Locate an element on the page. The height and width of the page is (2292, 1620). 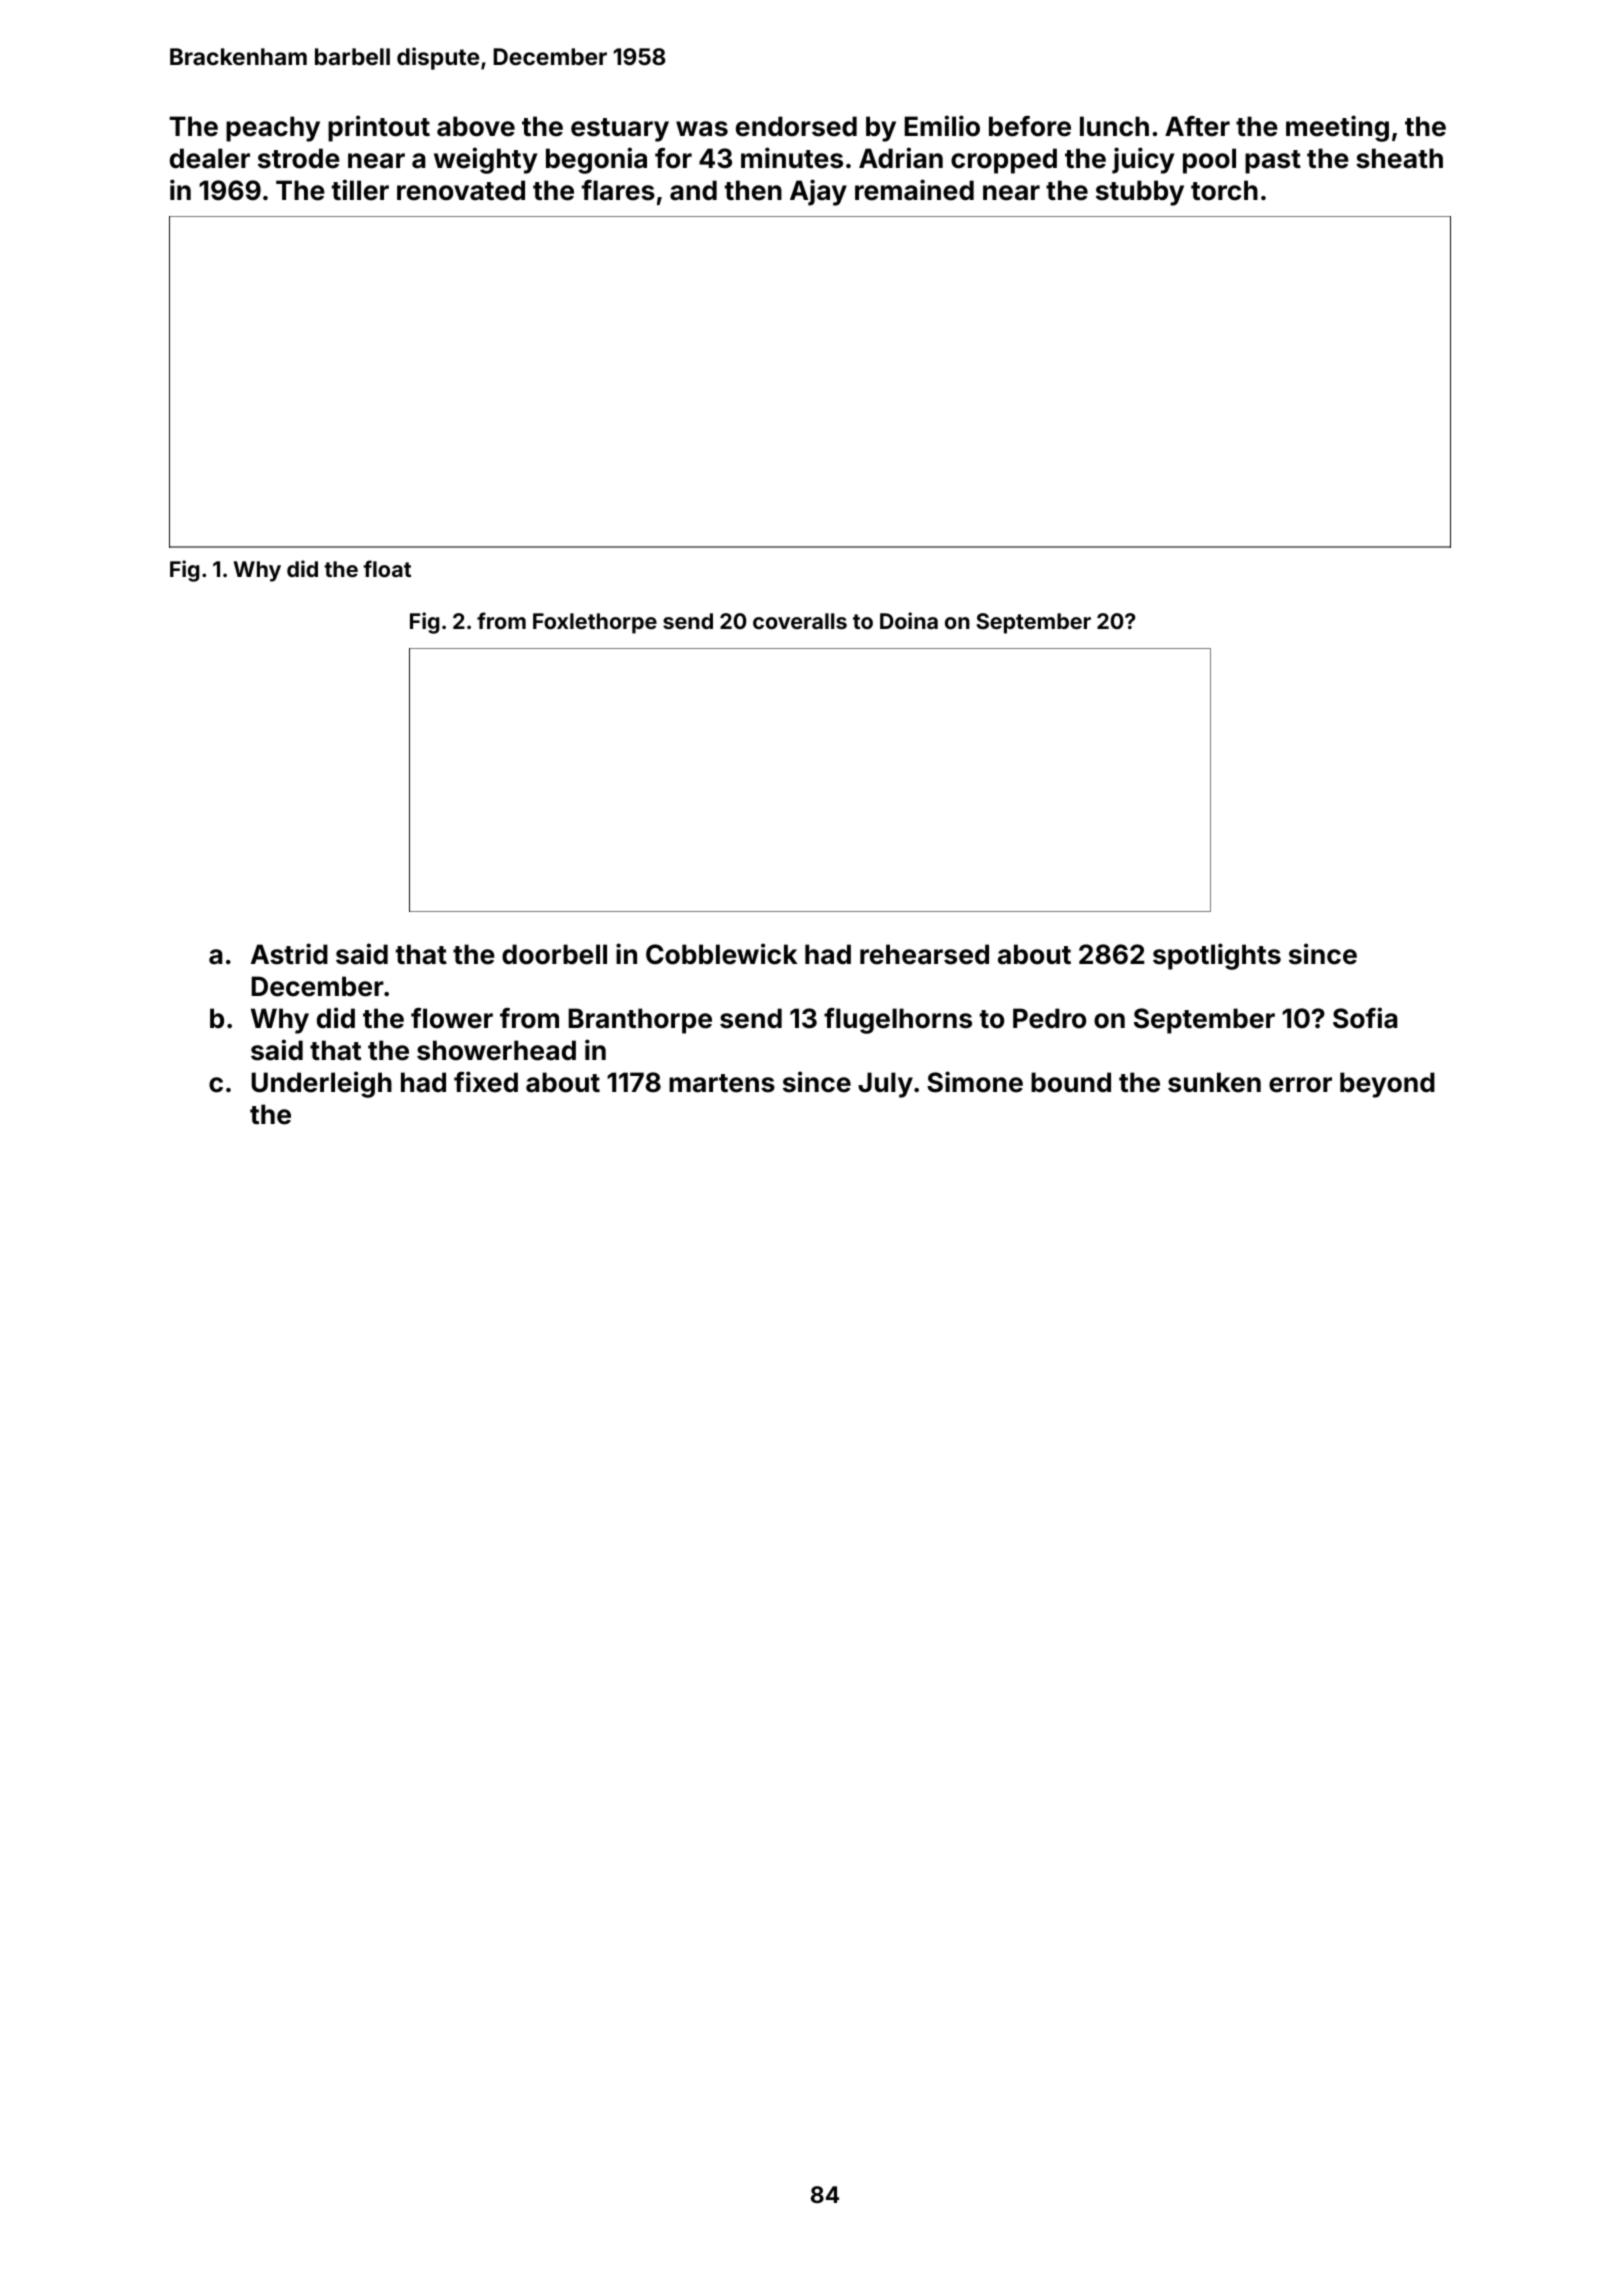
remained is located at coordinates (914, 190).
